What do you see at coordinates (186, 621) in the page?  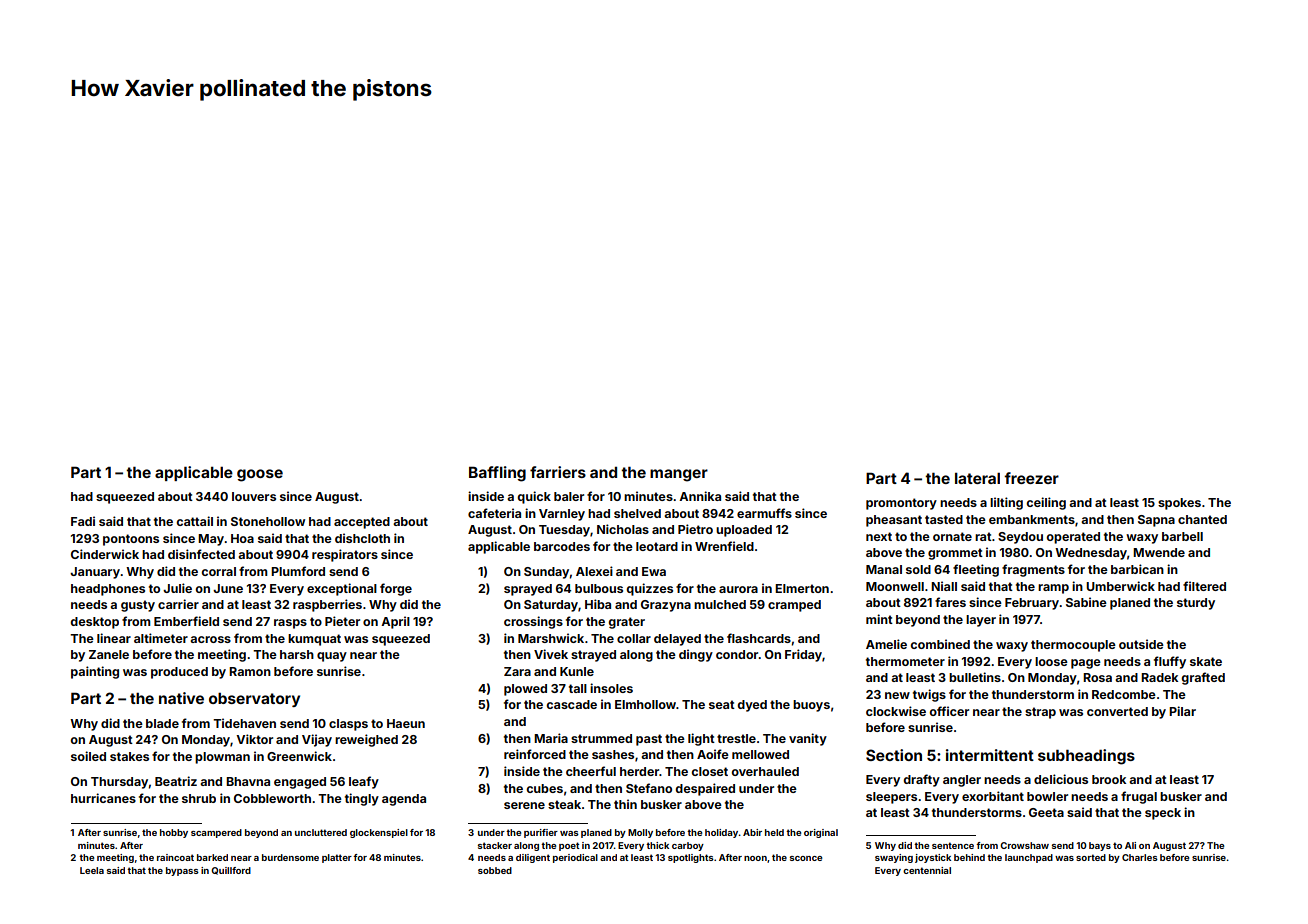 I see `Emberfield` at bounding box center [186, 621].
